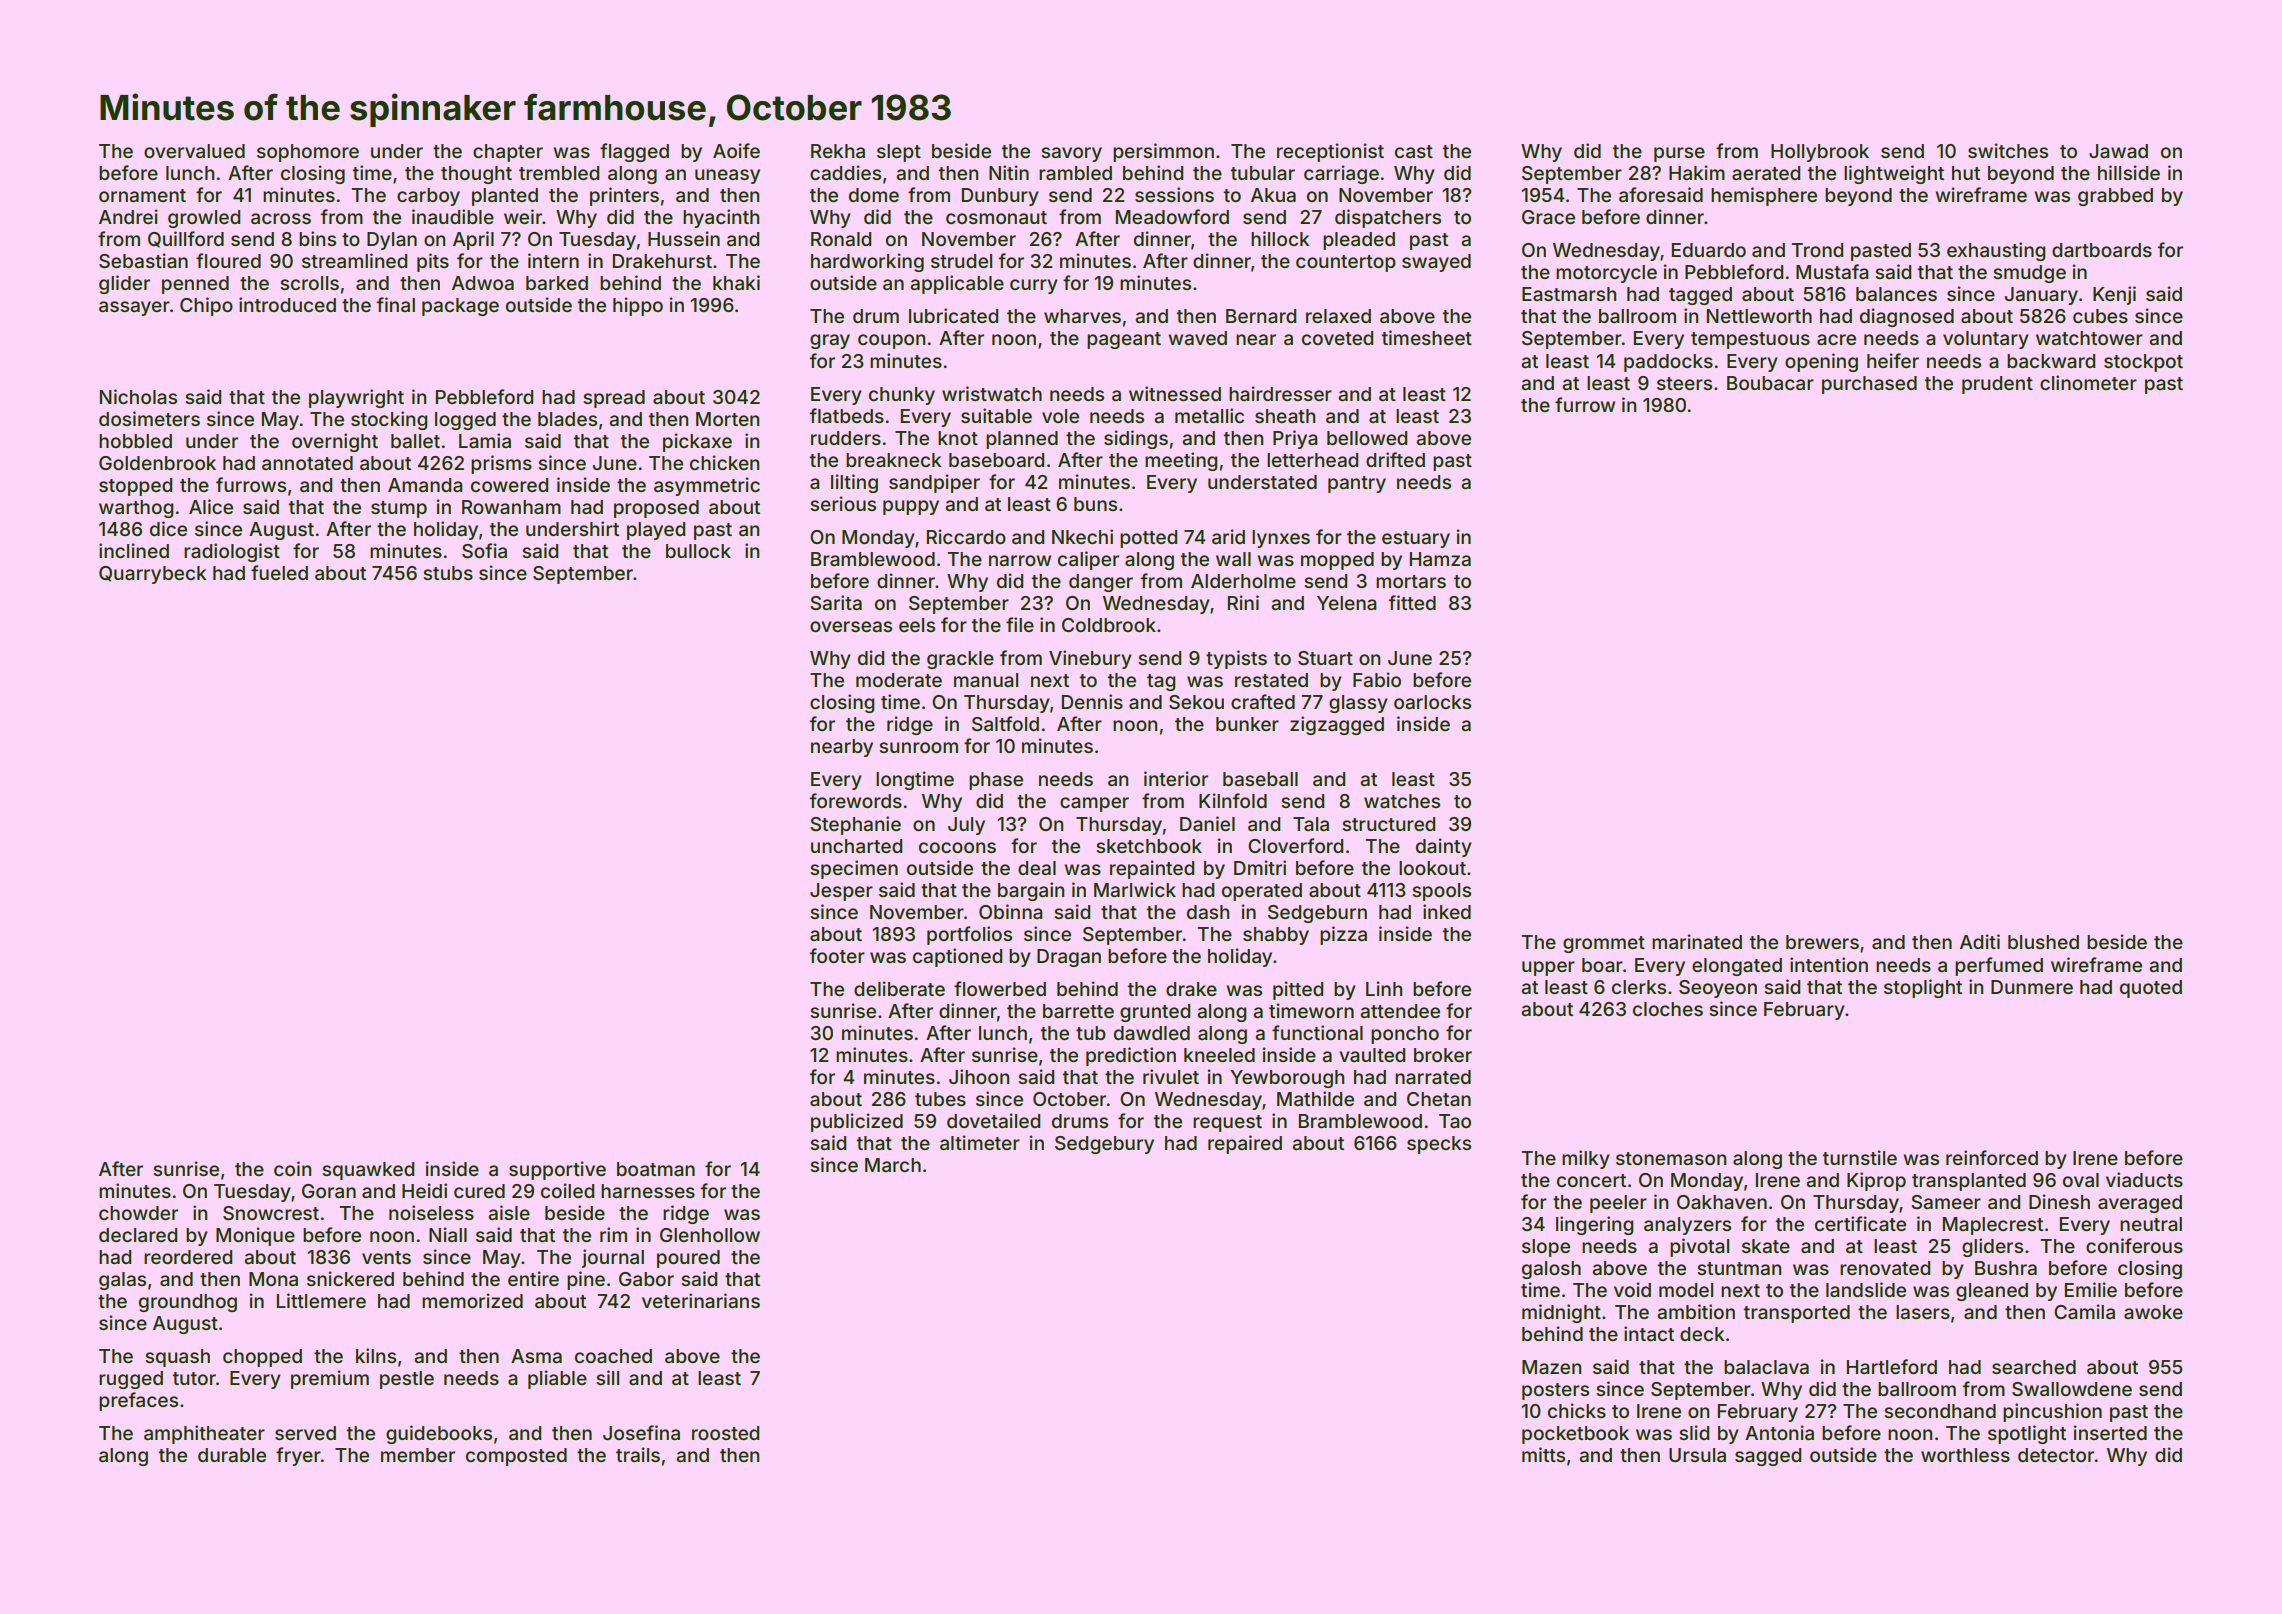 Image resolution: width=2282 pixels, height=1614 pixels. What do you see at coordinates (2151, 989) in the image?
I see `quoted` at bounding box center [2151, 989].
